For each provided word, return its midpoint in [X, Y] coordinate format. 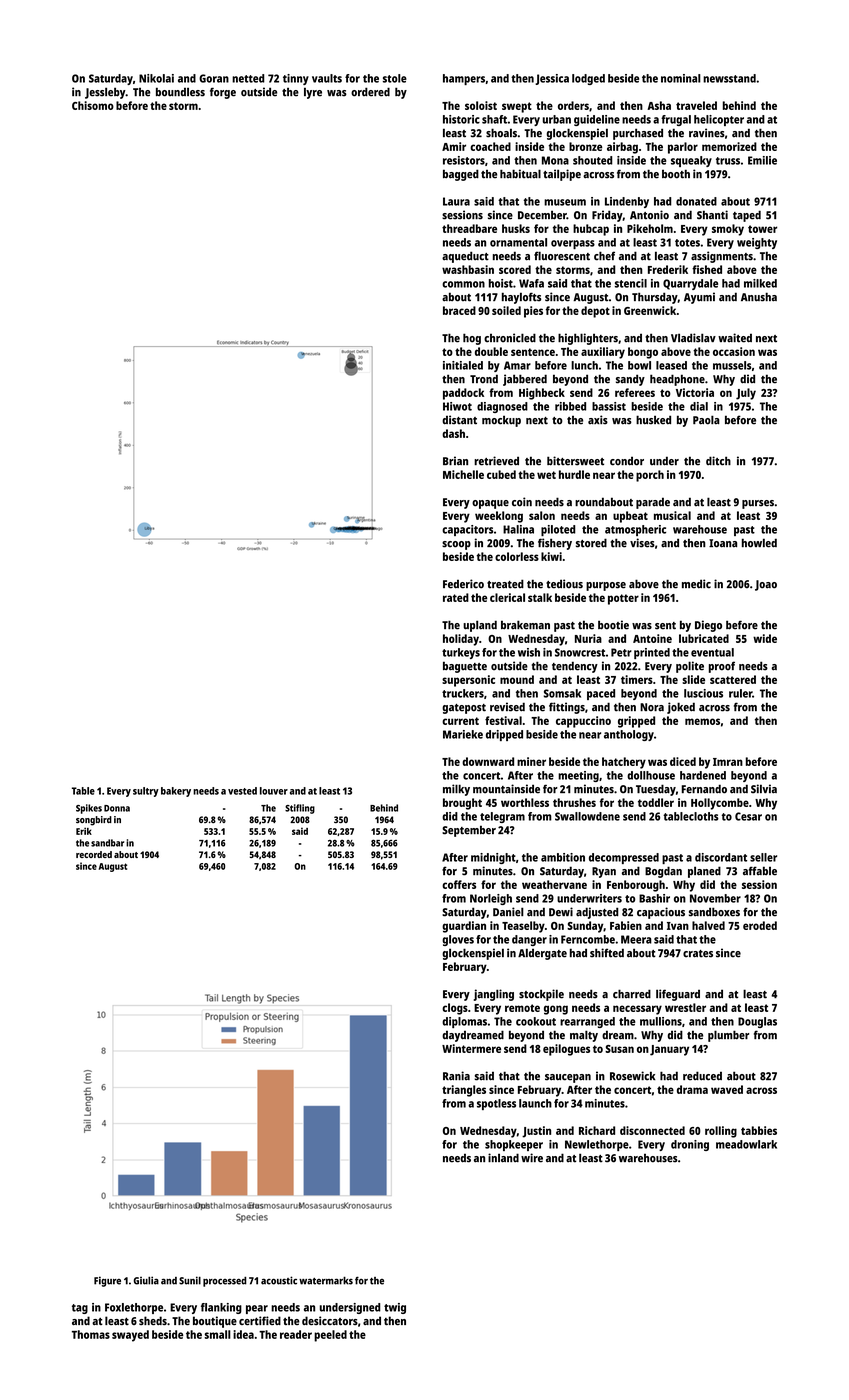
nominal [681, 78]
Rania [456, 1076]
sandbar [107, 843]
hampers [464, 79]
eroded [760, 925]
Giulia [146, 1280]
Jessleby [105, 93]
